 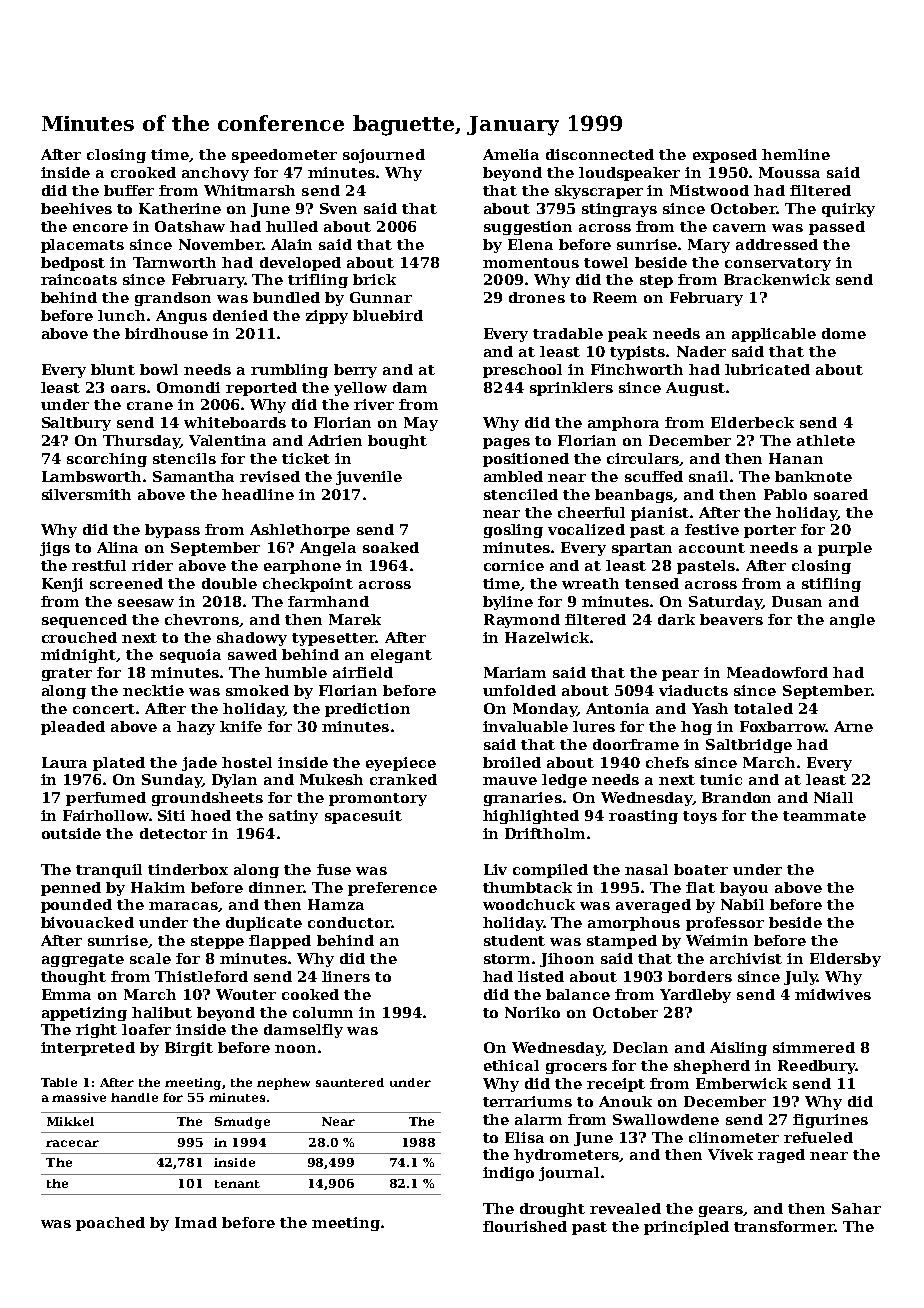 What do you see at coordinates (853, 726) in the screenshot?
I see `Arne` at bounding box center [853, 726].
